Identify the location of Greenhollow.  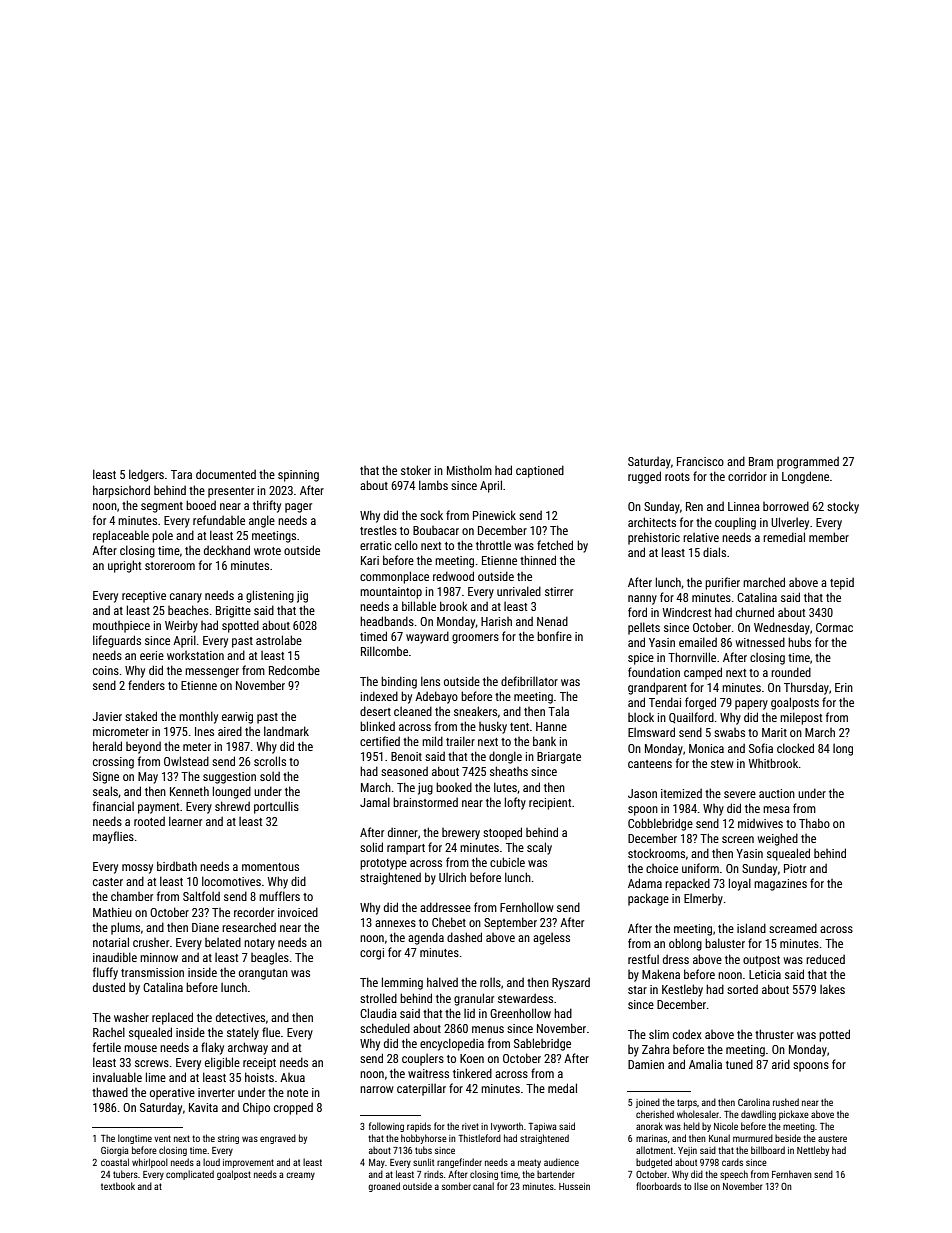
(520, 1013).
